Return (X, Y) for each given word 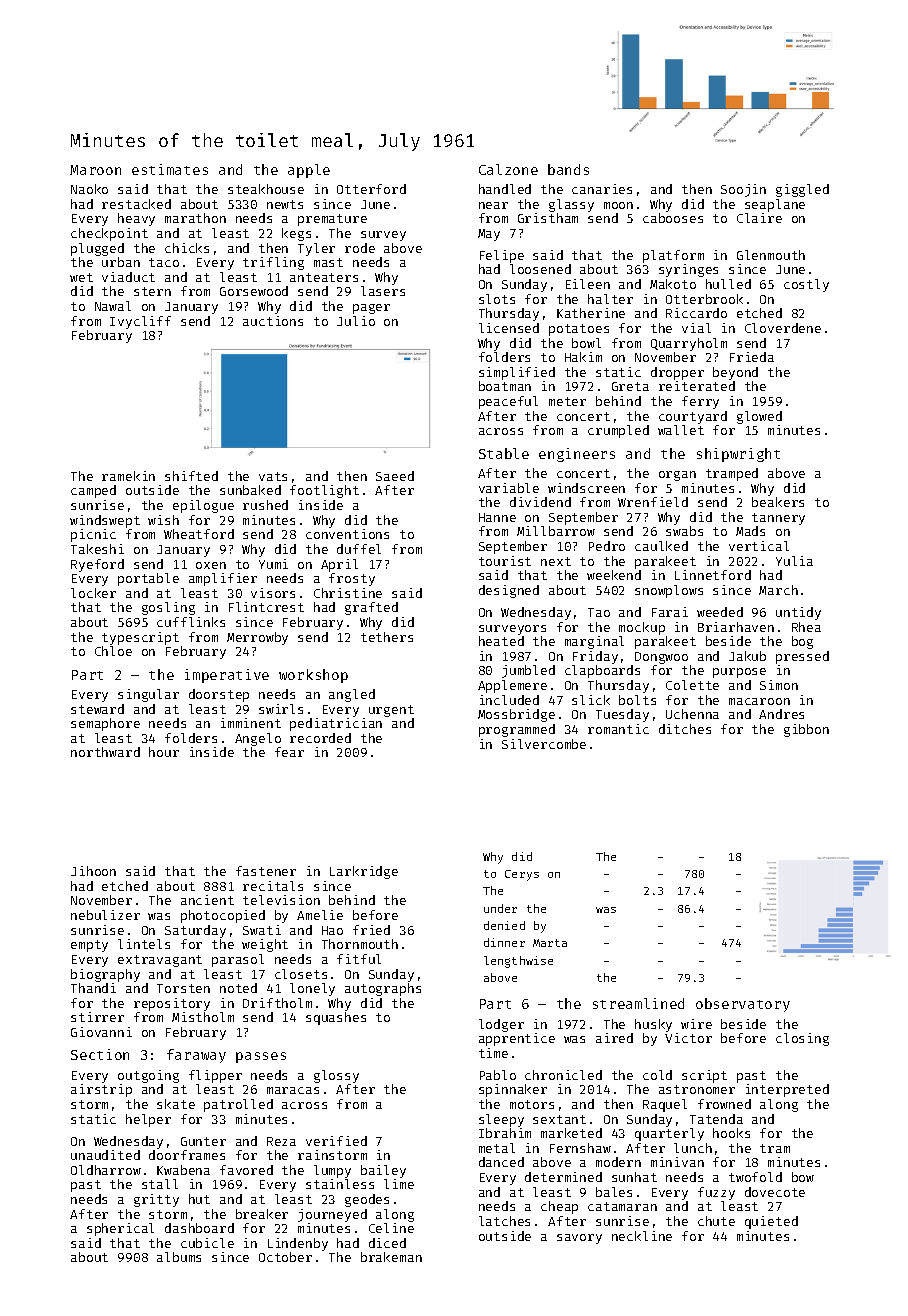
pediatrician (336, 724)
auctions (273, 321)
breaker (262, 1214)
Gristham (548, 218)
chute (716, 1221)
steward (97, 709)
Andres (781, 714)
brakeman (391, 1257)
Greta (630, 386)
